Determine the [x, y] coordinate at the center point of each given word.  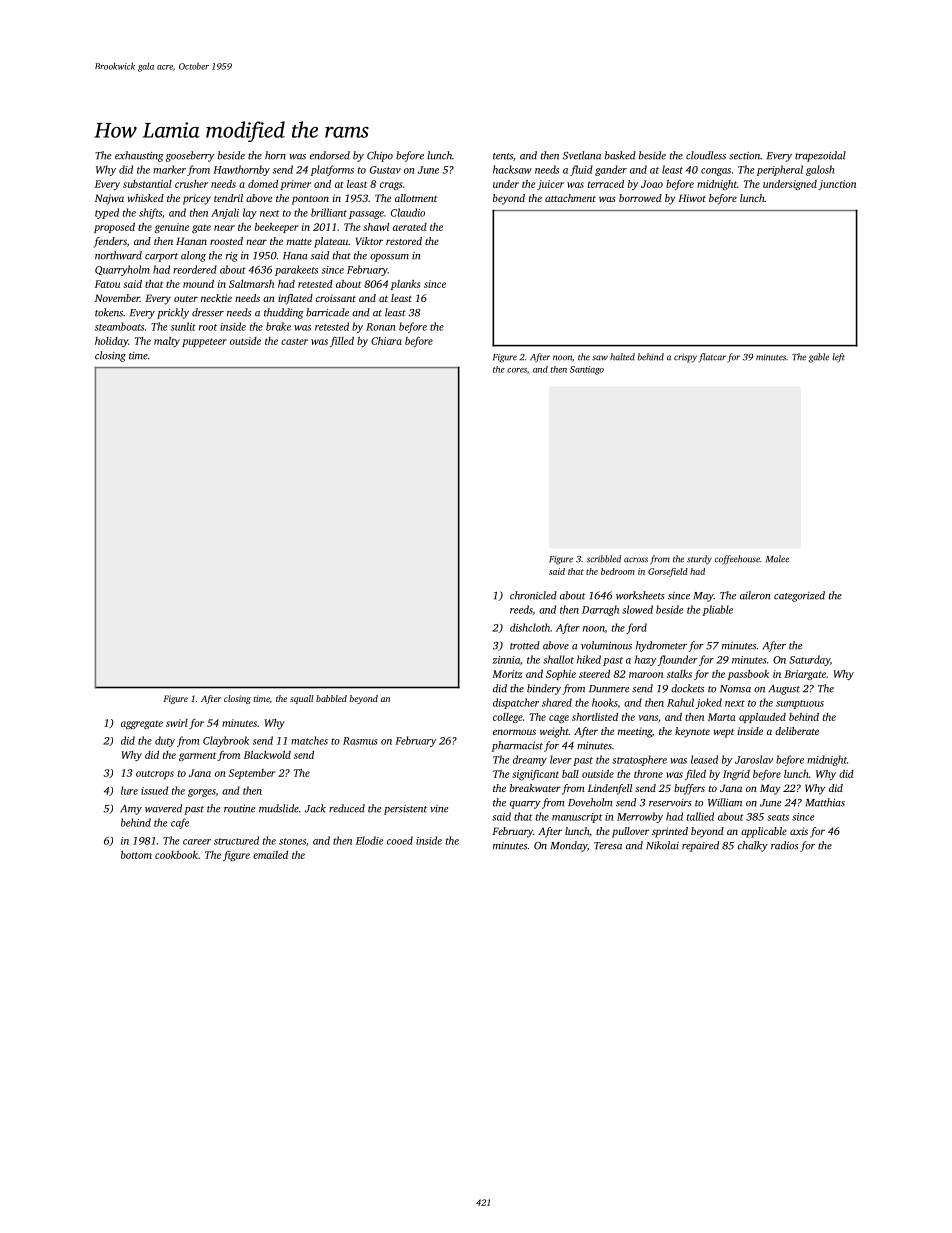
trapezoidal [820, 156]
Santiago [587, 370]
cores [517, 370]
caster [294, 341]
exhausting [139, 156]
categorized [799, 596]
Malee [777, 559]
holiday [111, 342]
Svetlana [582, 155]
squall [302, 699]
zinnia [506, 660]
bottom [136, 855]
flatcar [712, 358]
